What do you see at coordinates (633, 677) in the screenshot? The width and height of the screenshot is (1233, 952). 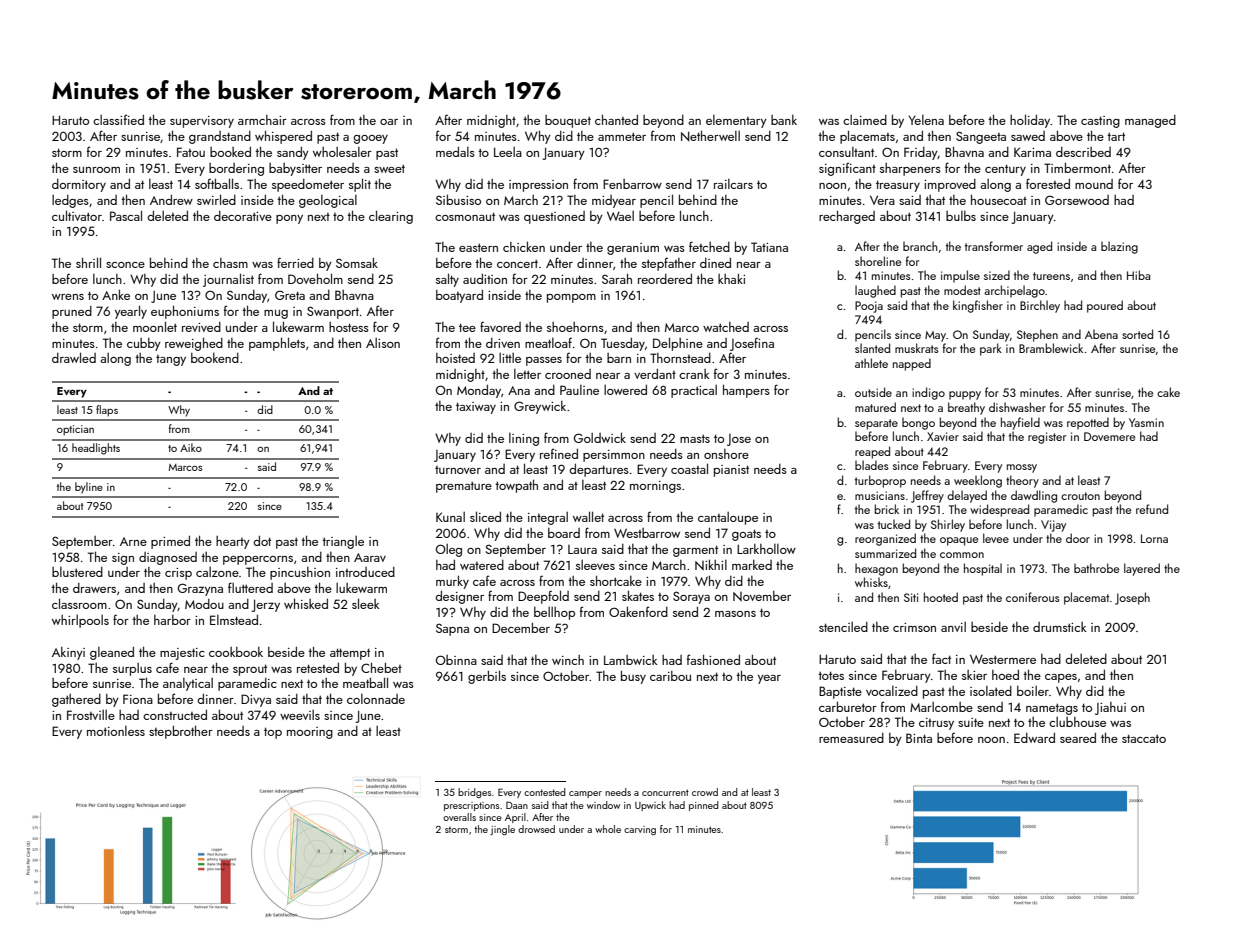 I see `busy` at bounding box center [633, 677].
